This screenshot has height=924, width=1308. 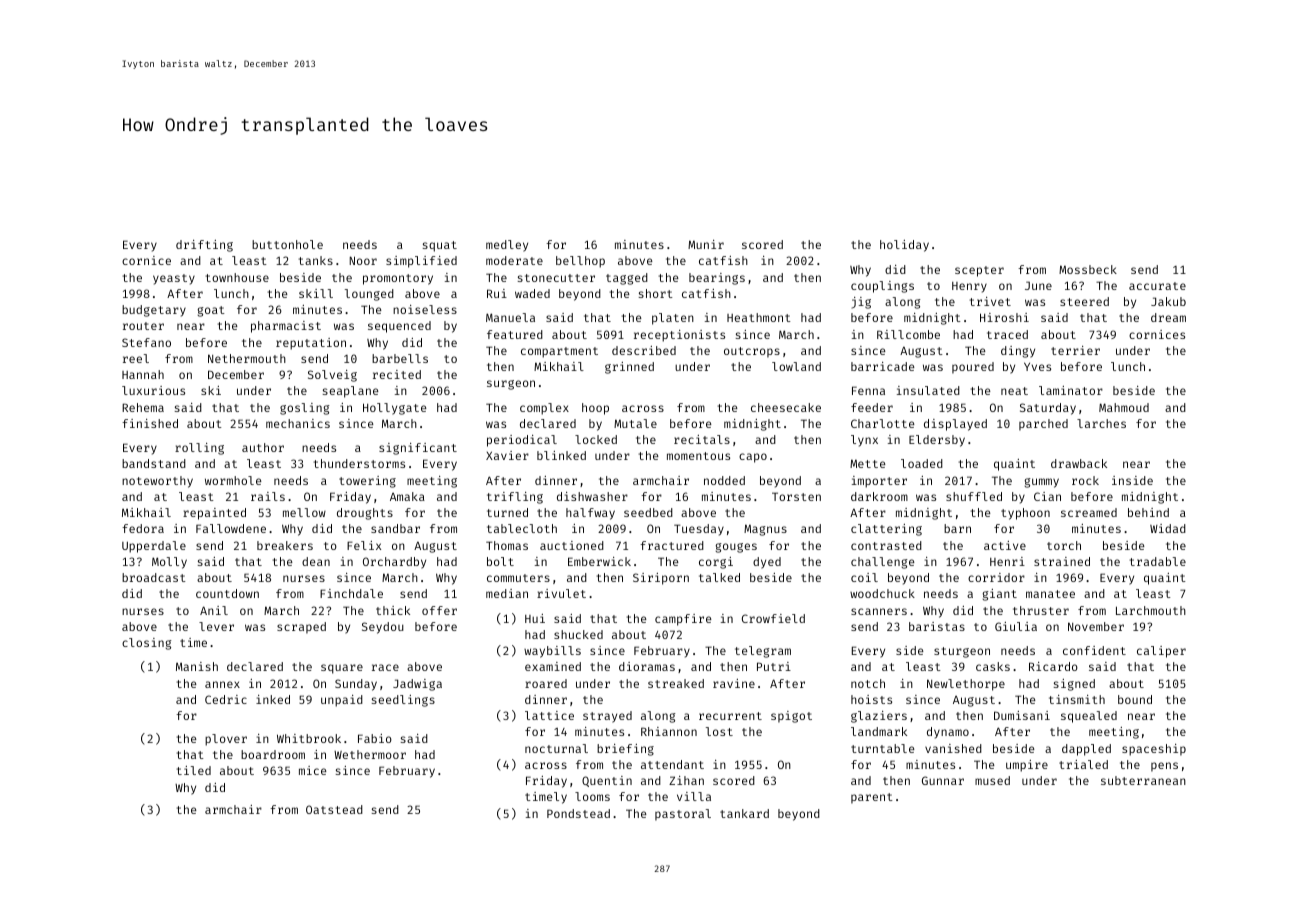 What do you see at coordinates (629, 368) in the screenshot?
I see `grinned` at bounding box center [629, 368].
